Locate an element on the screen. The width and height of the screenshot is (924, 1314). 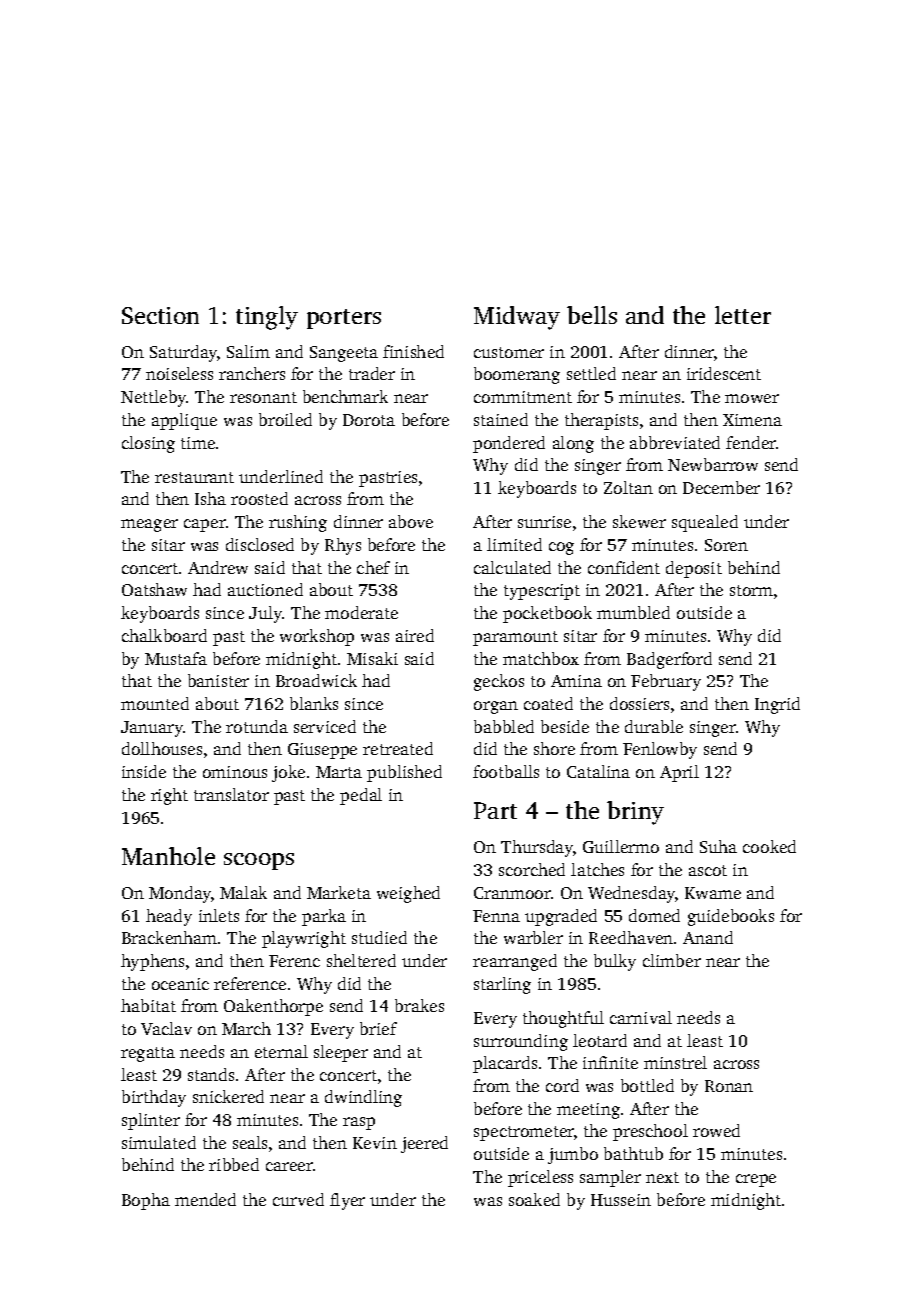
Section is located at coordinates (160, 315).
